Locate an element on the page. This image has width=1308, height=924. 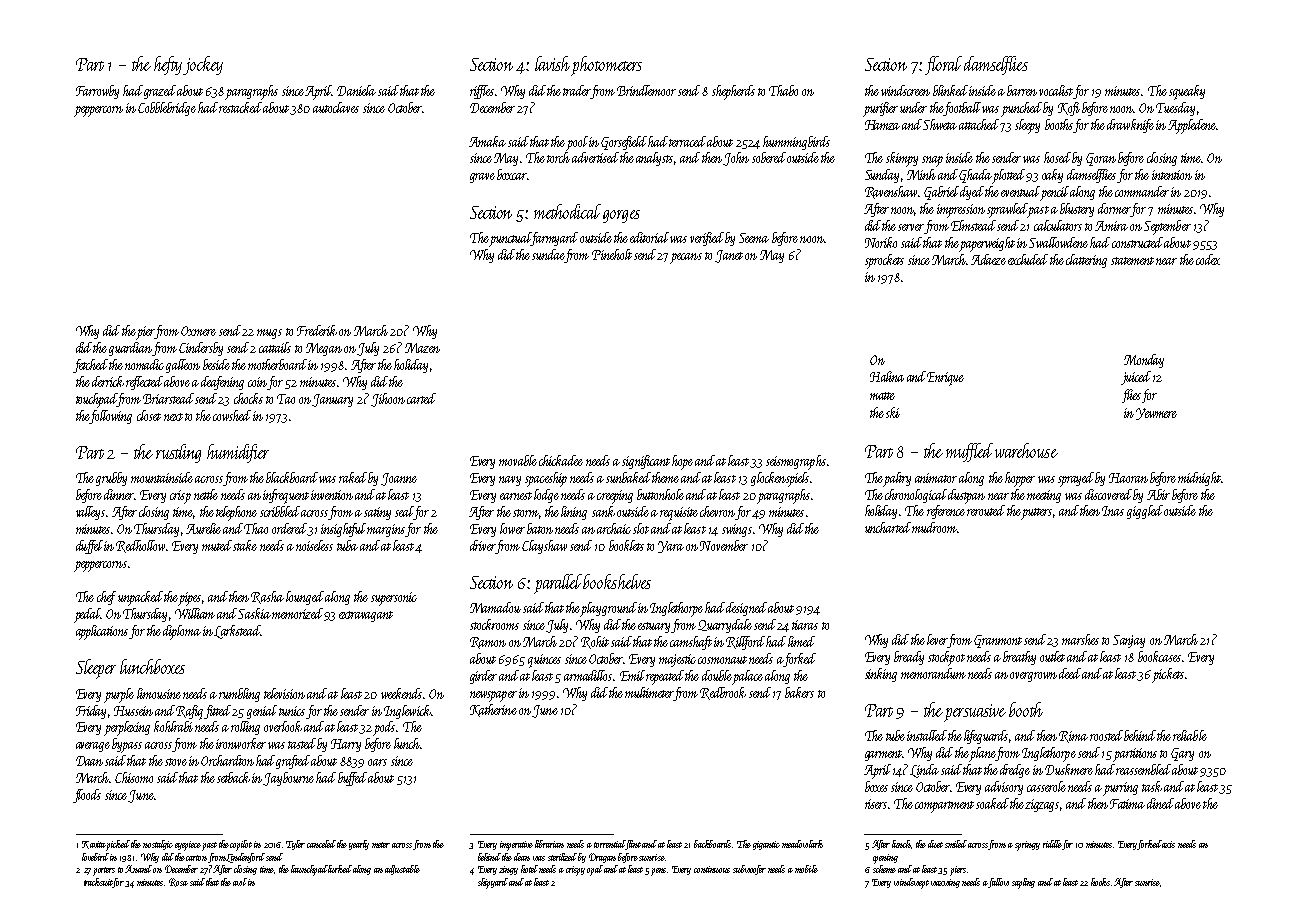
Appledene is located at coordinates (1192, 126).
